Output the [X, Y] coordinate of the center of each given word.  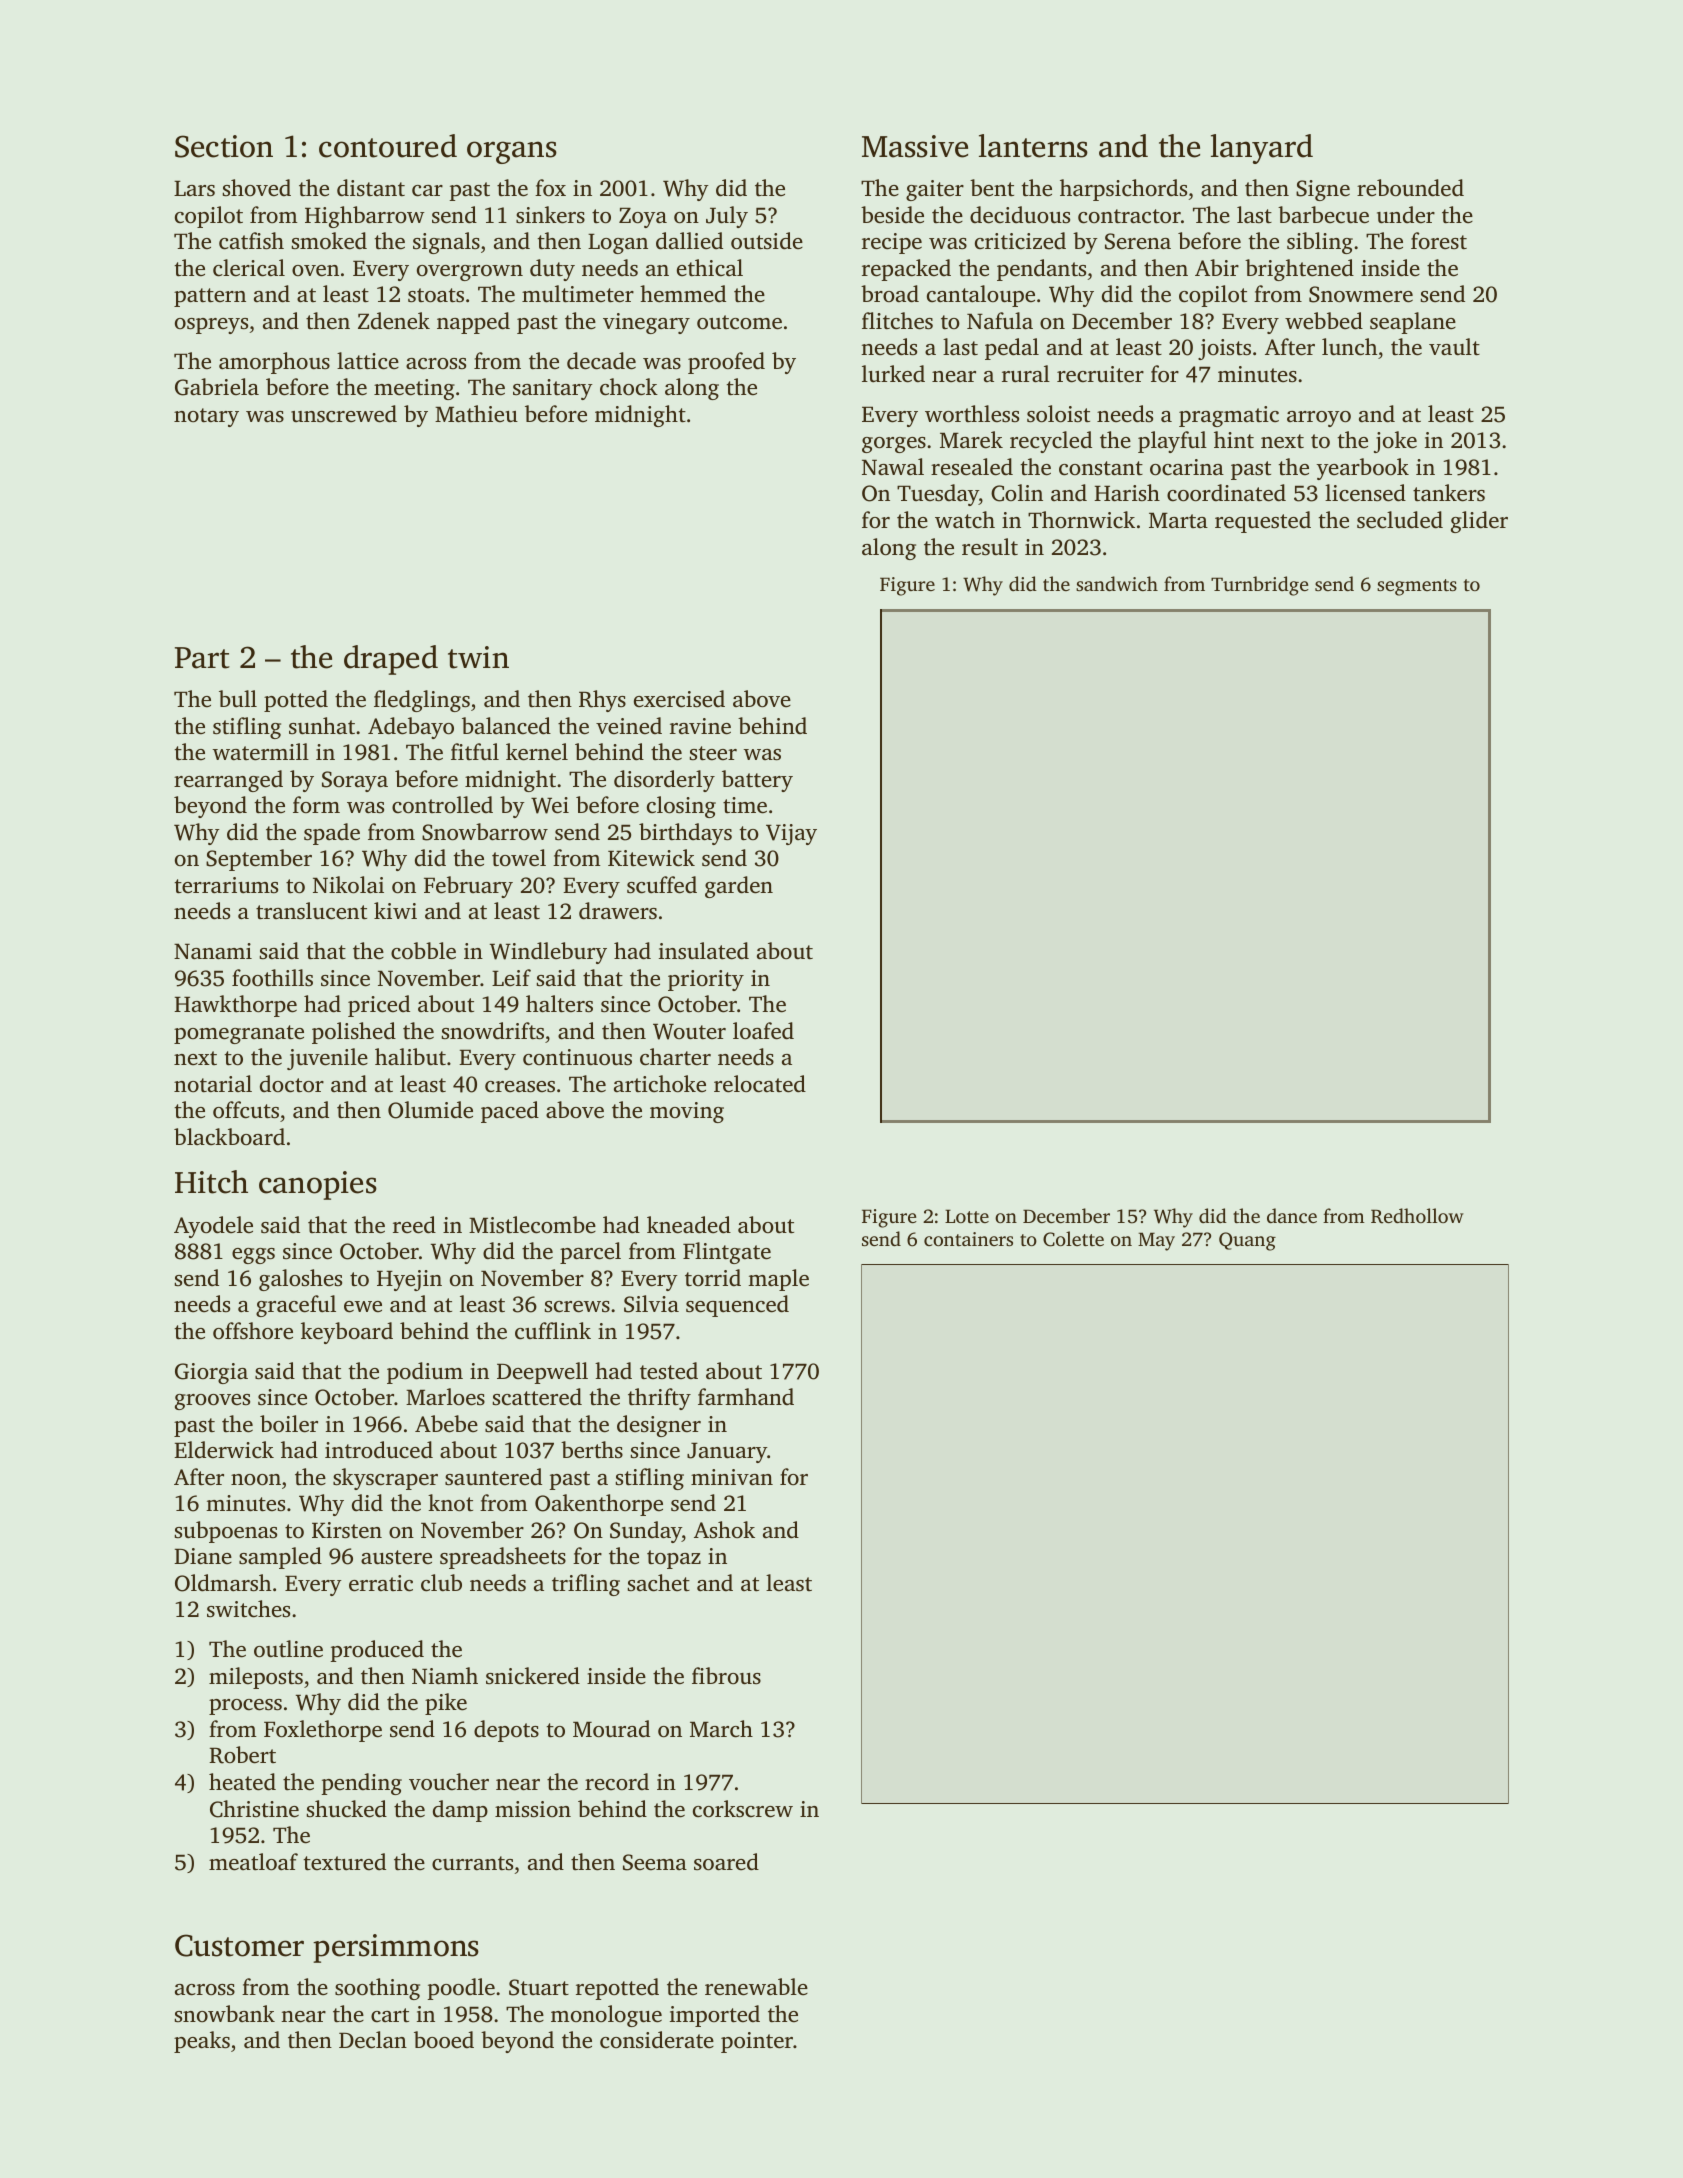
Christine [254, 1809]
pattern [210, 297]
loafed [763, 1031]
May [1156, 1241]
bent [992, 187]
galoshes [300, 1280]
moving [687, 1112]
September [259, 860]
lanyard [1262, 149]
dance [1292, 1215]
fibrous [726, 1676]
